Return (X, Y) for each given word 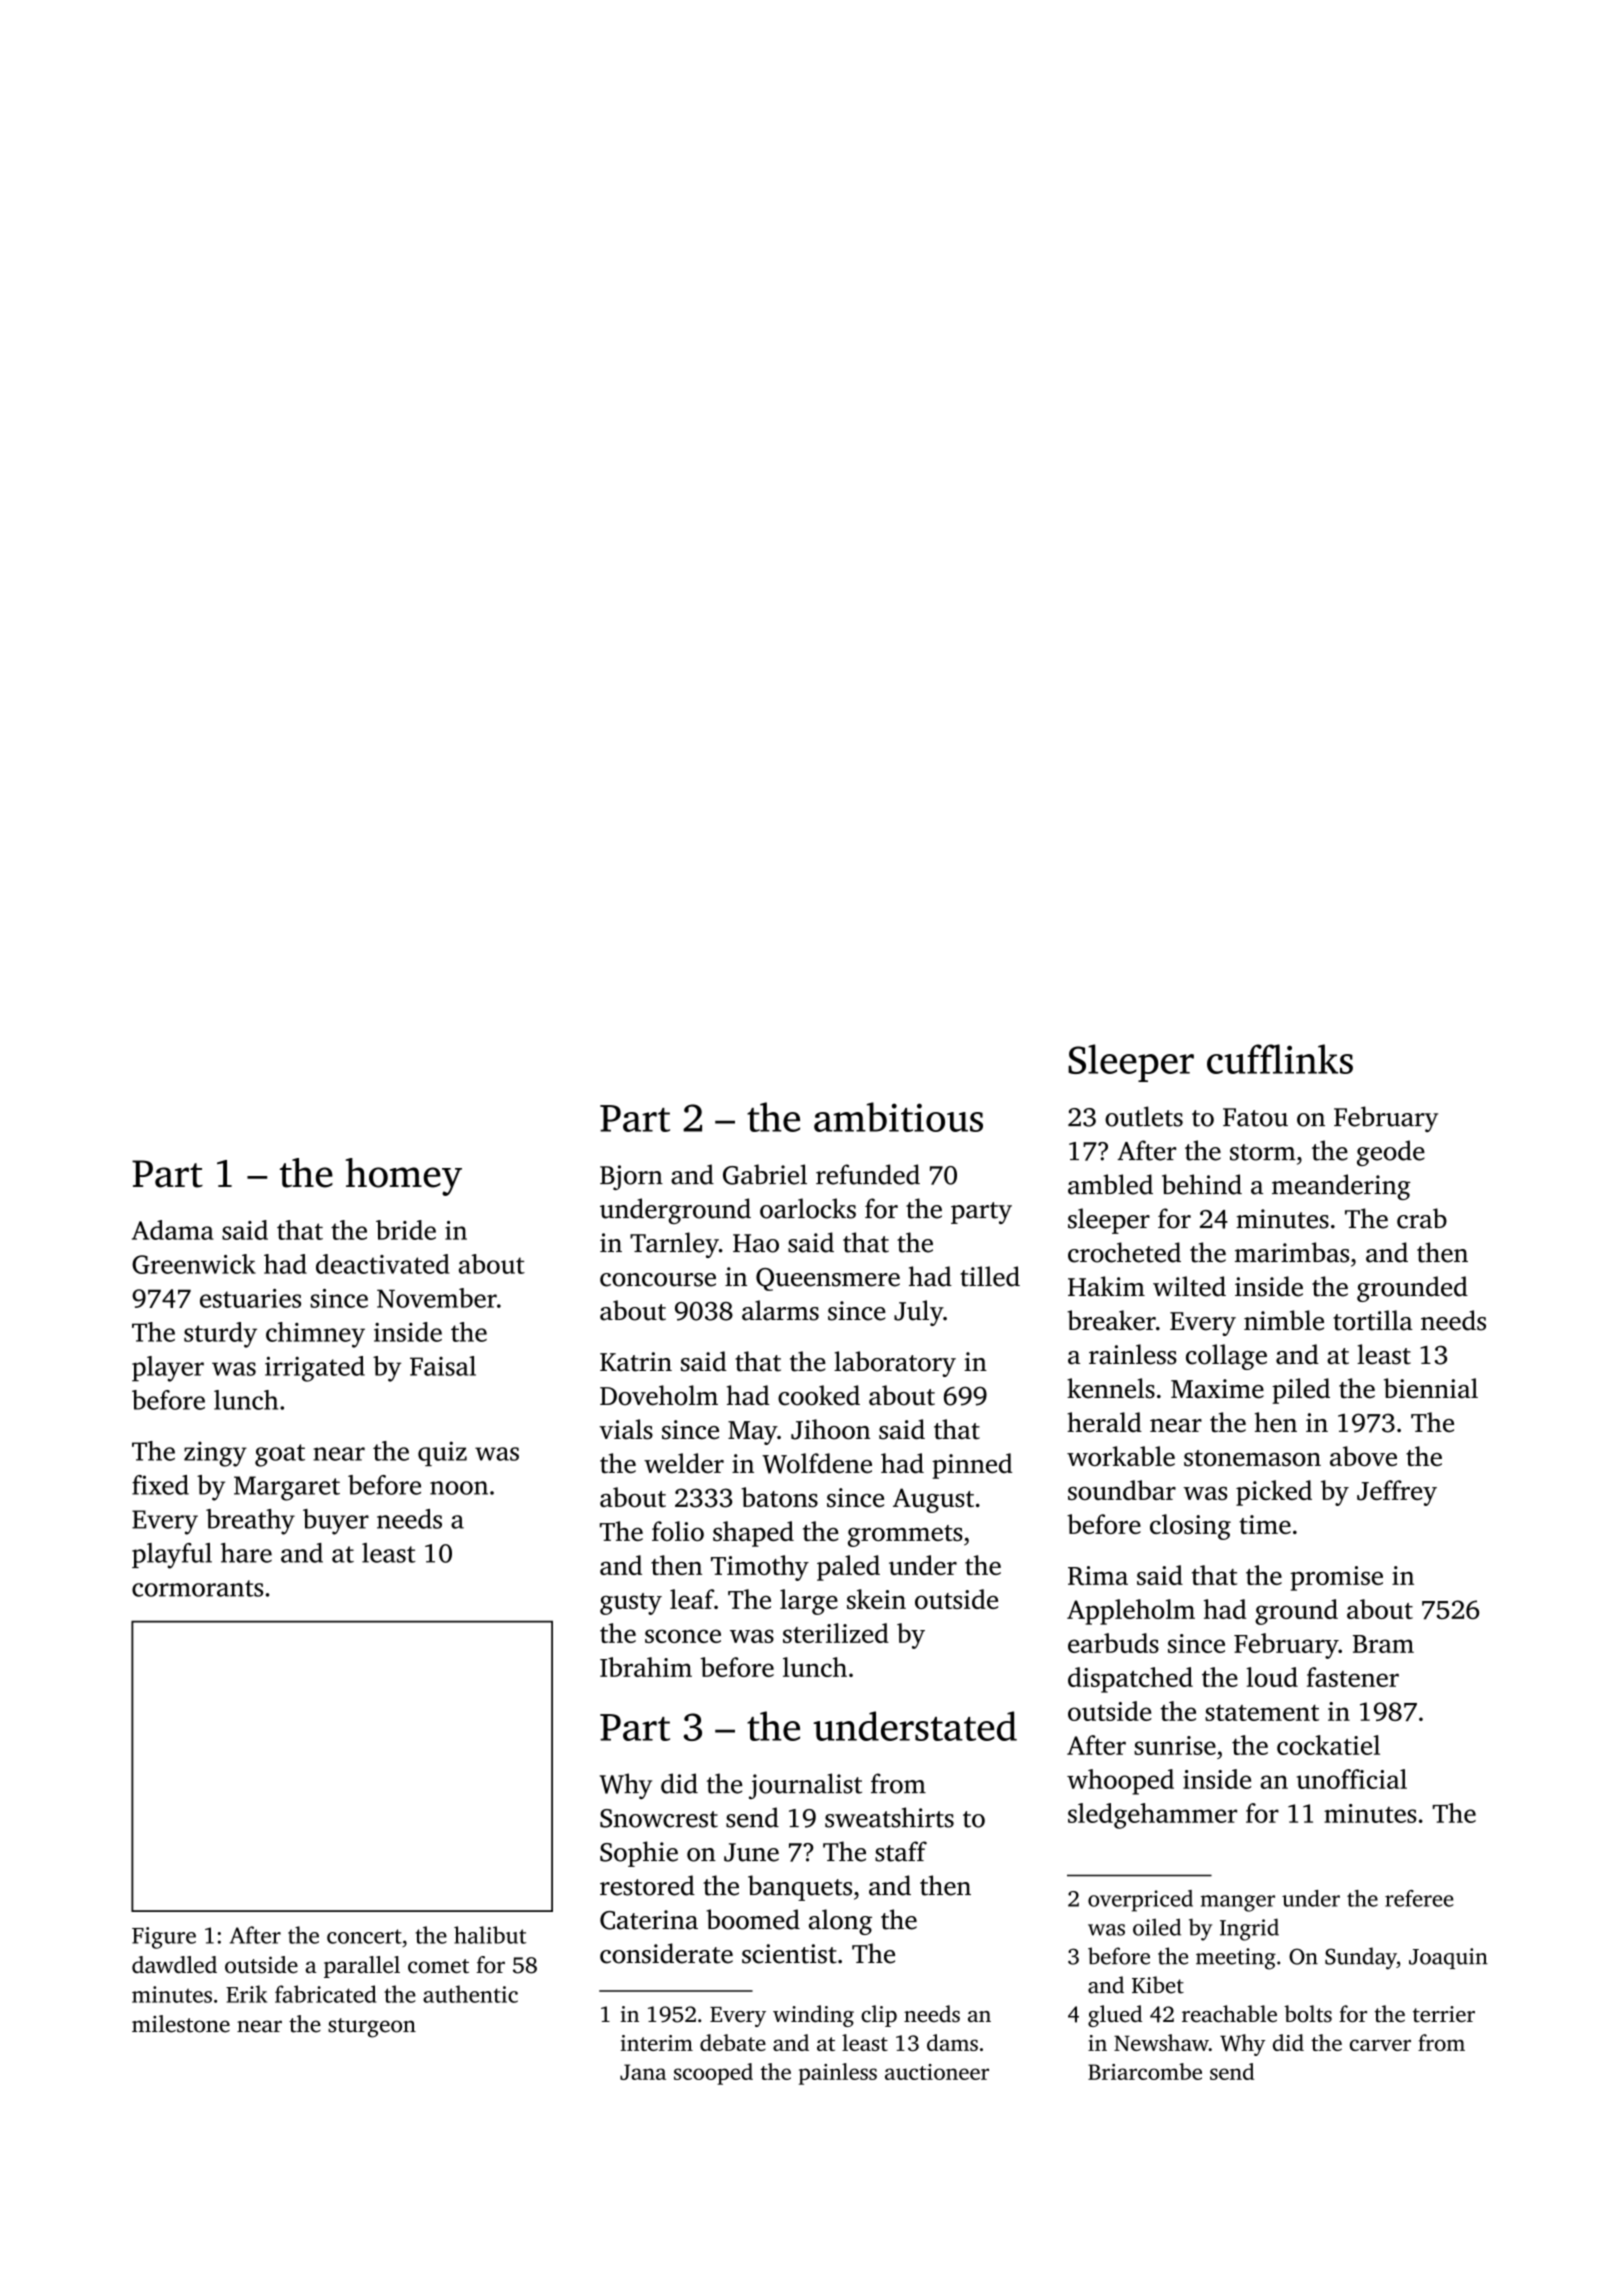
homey (404, 1177)
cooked (819, 1395)
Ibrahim (646, 1667)
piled (1301, 1391)
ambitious (898, 1117)
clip (879, 2016)
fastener (1353, 1677)
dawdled (174, 1964)
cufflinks (1280, 1059)
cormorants (197, 1588)
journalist (805, 1786)
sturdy (220, 1335)
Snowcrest (659, 1818)
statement (1262, 1712)
